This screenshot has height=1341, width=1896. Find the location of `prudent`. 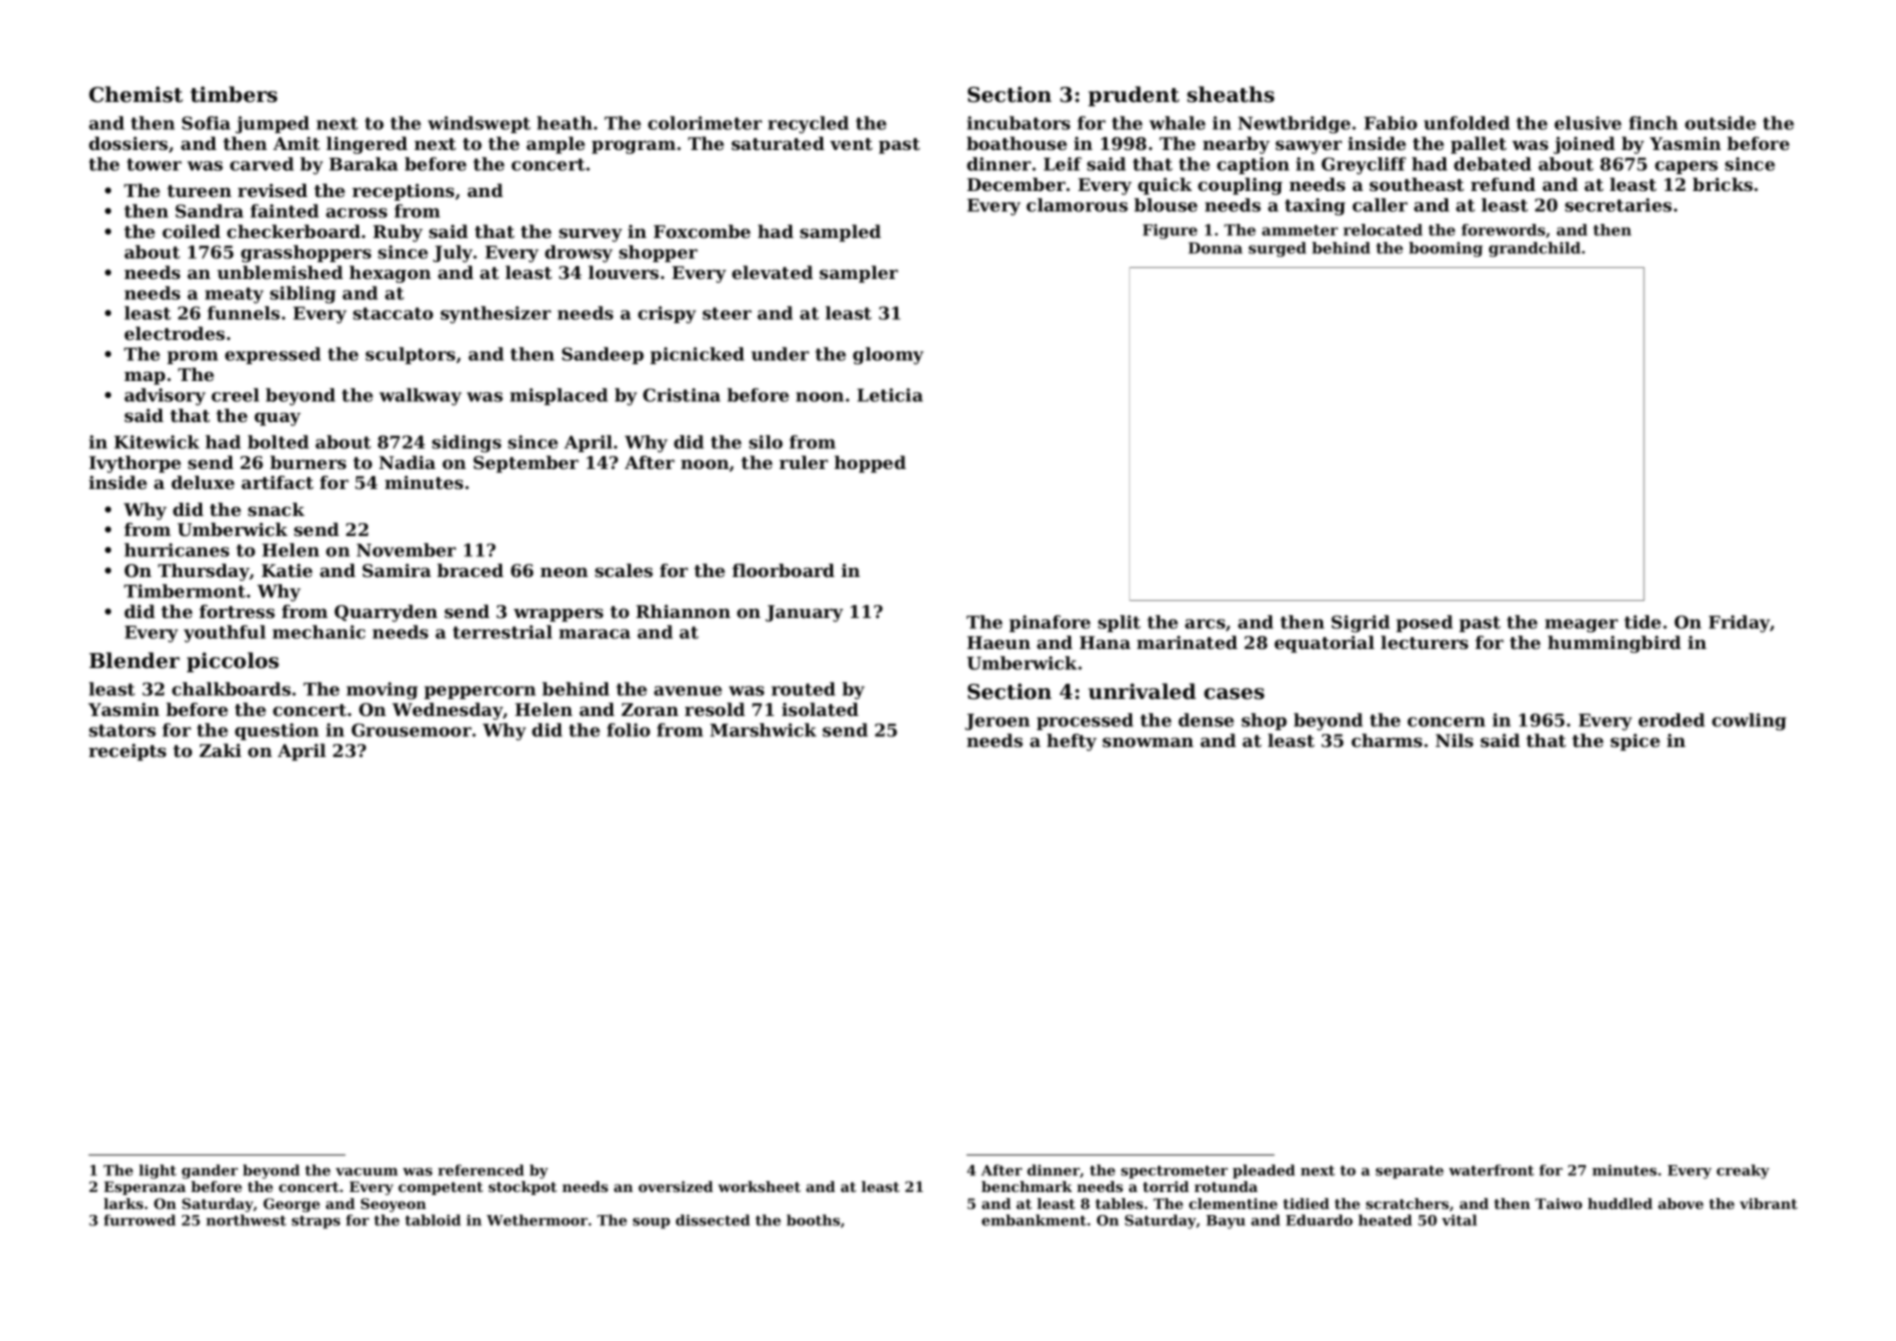

prudent is located at coordinates (1133, 96).
